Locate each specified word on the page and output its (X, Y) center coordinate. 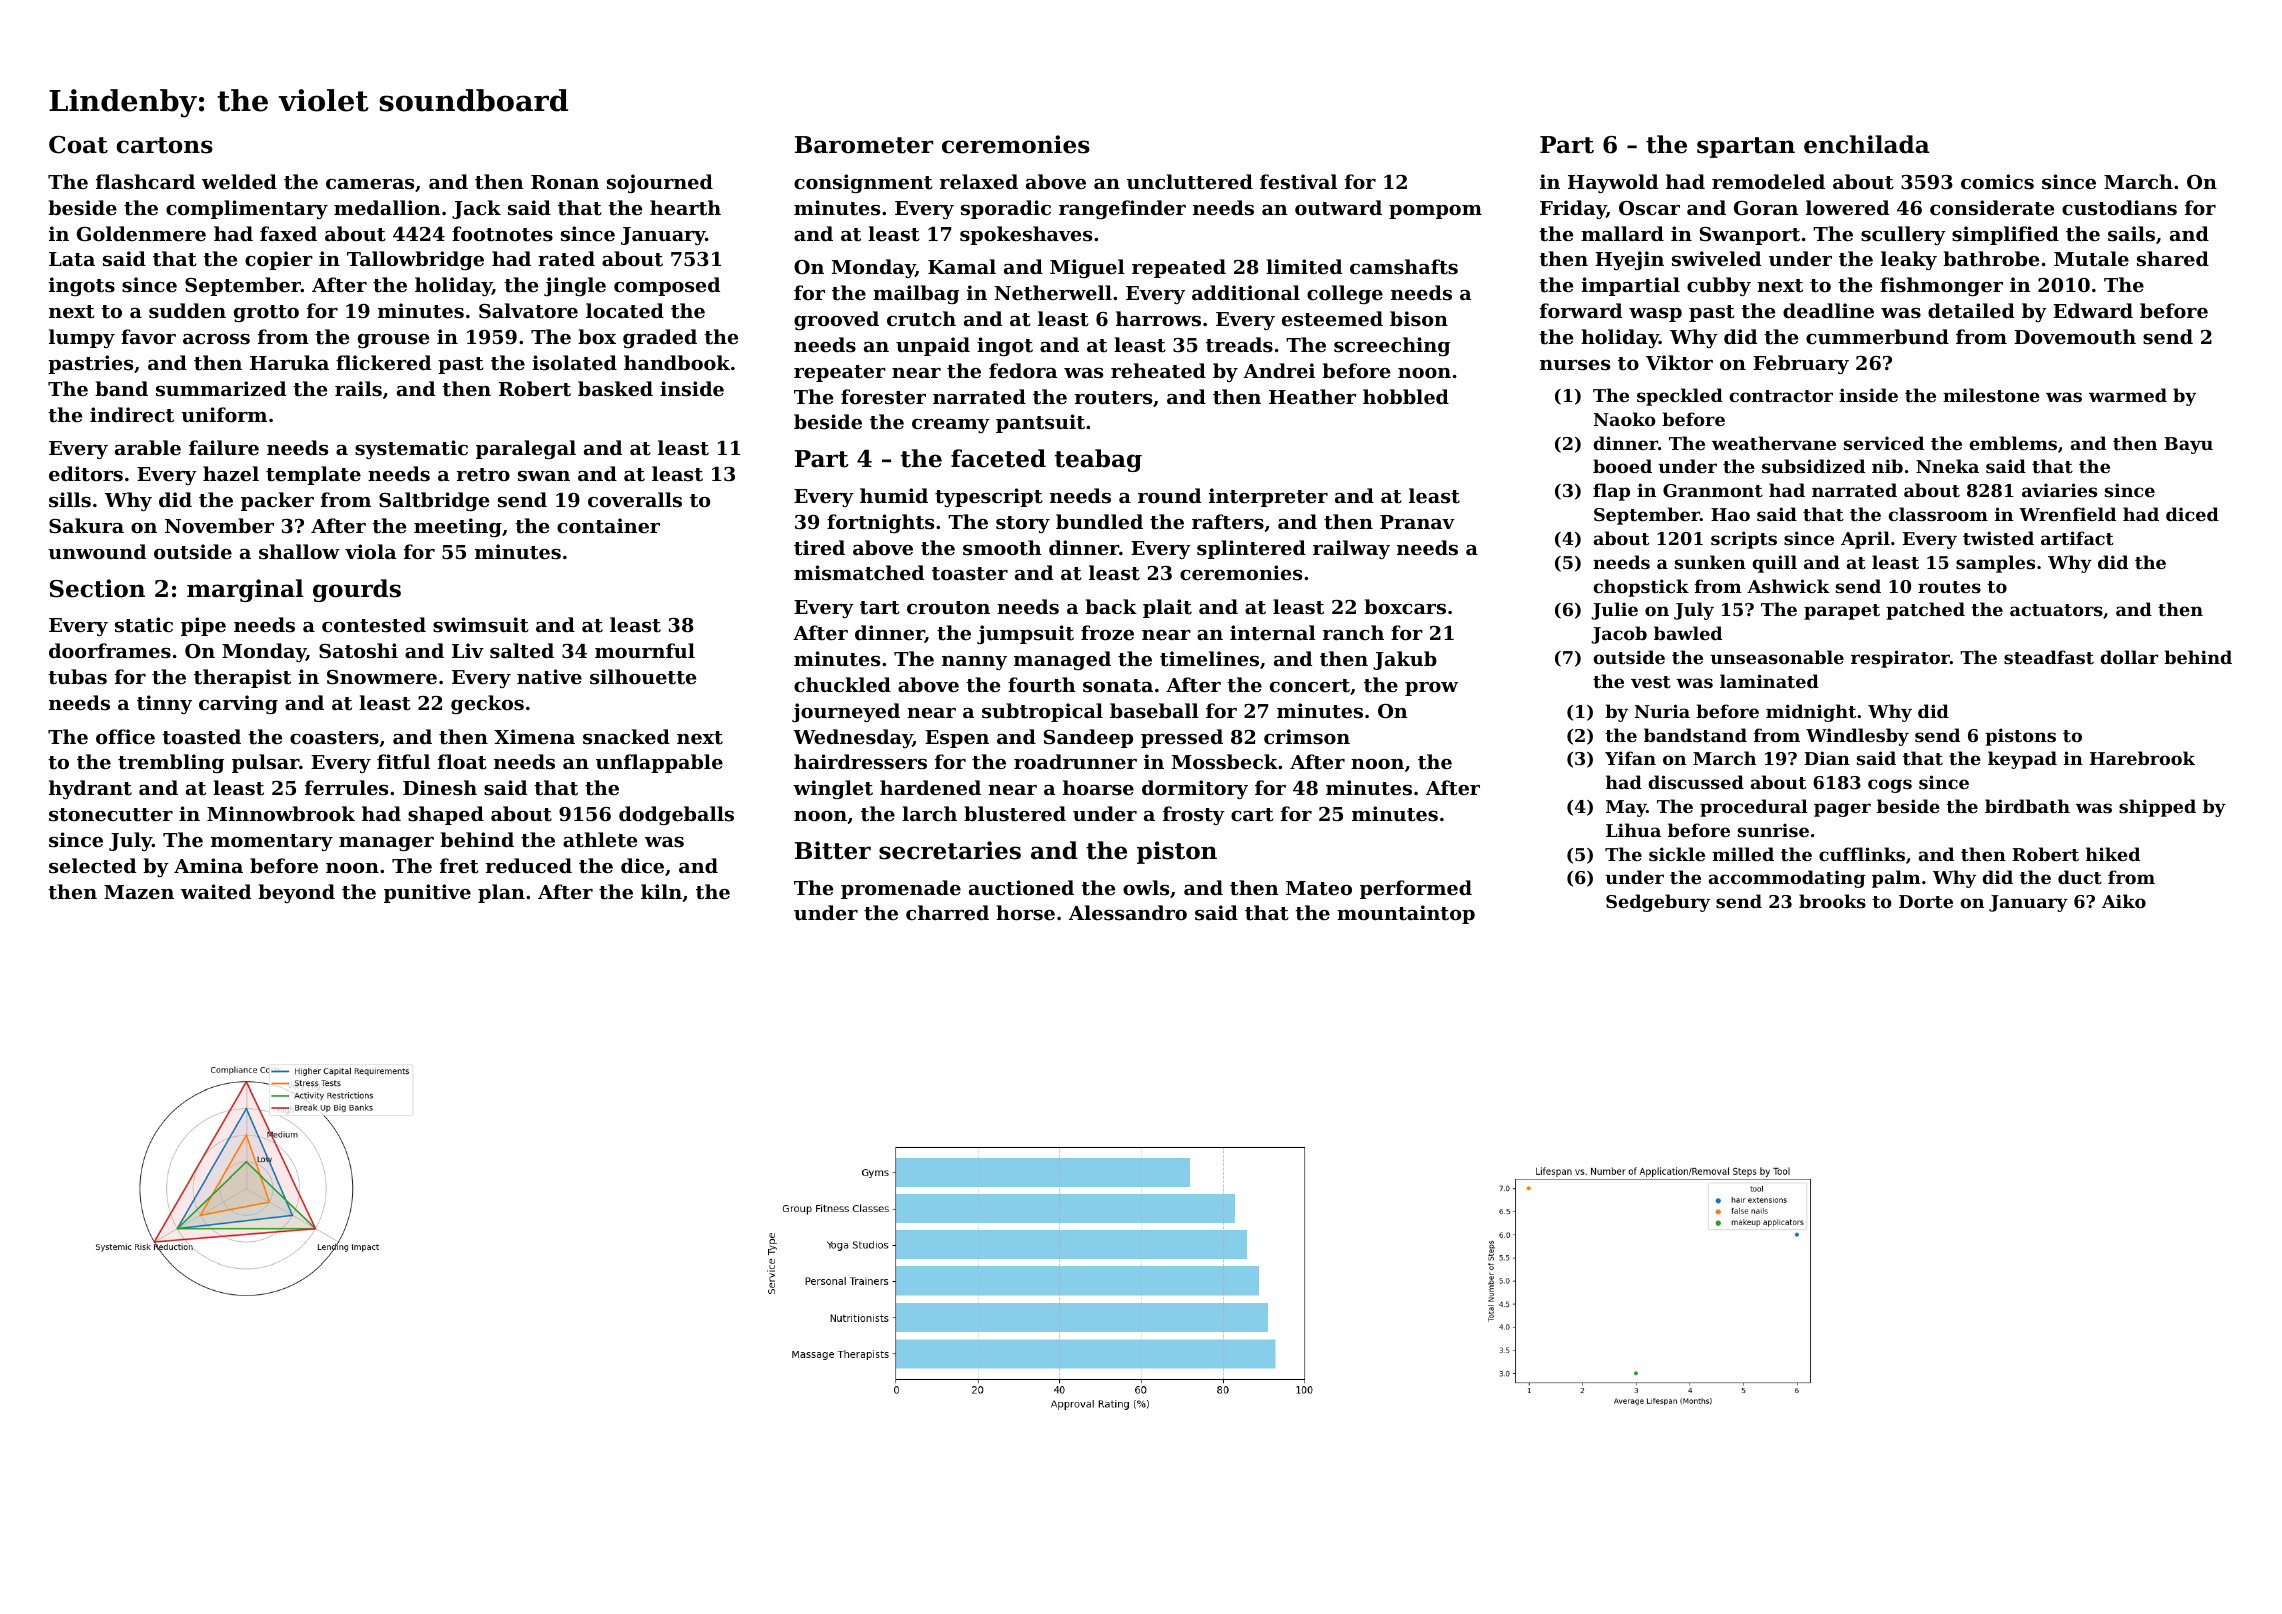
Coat (78, 145)
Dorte (1926, 901)
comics (1997, 181)
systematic (411, 449)
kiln (661, 891)
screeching (1392, 346)
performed (1416, 889)
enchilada (1867, 144)
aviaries (2059, 490)
